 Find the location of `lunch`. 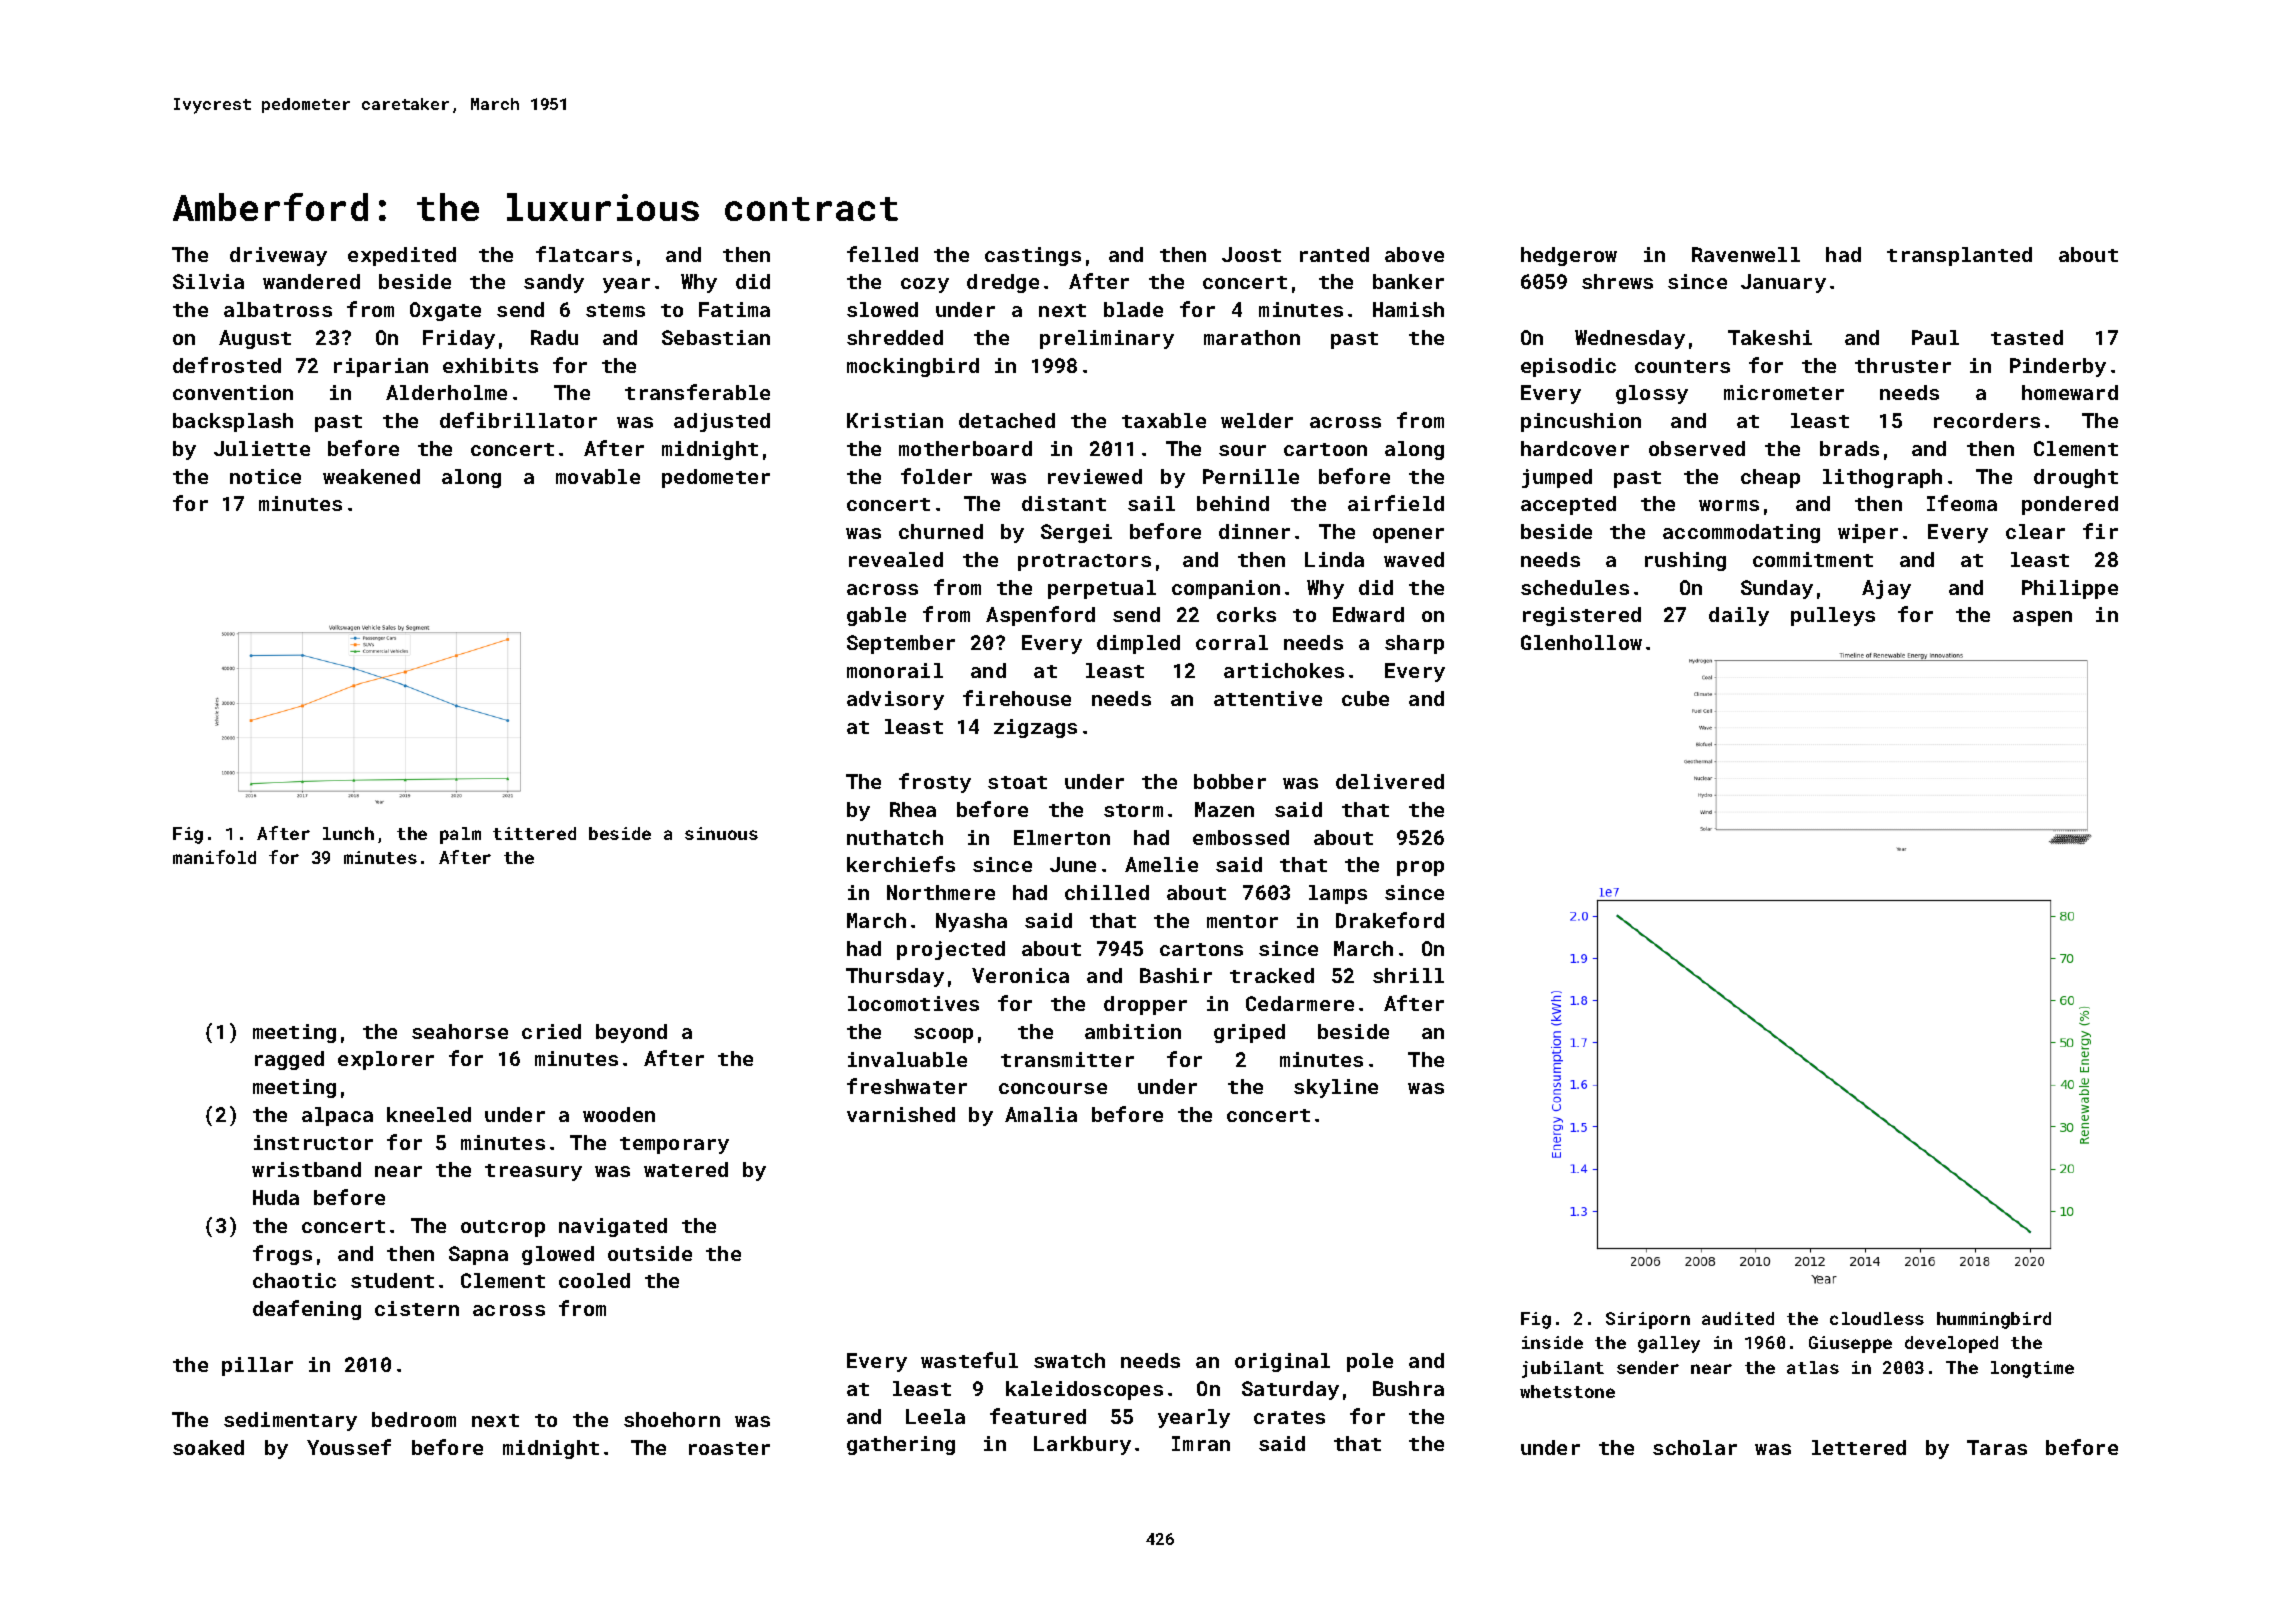

lunch is located at coordinates (348, 833).
